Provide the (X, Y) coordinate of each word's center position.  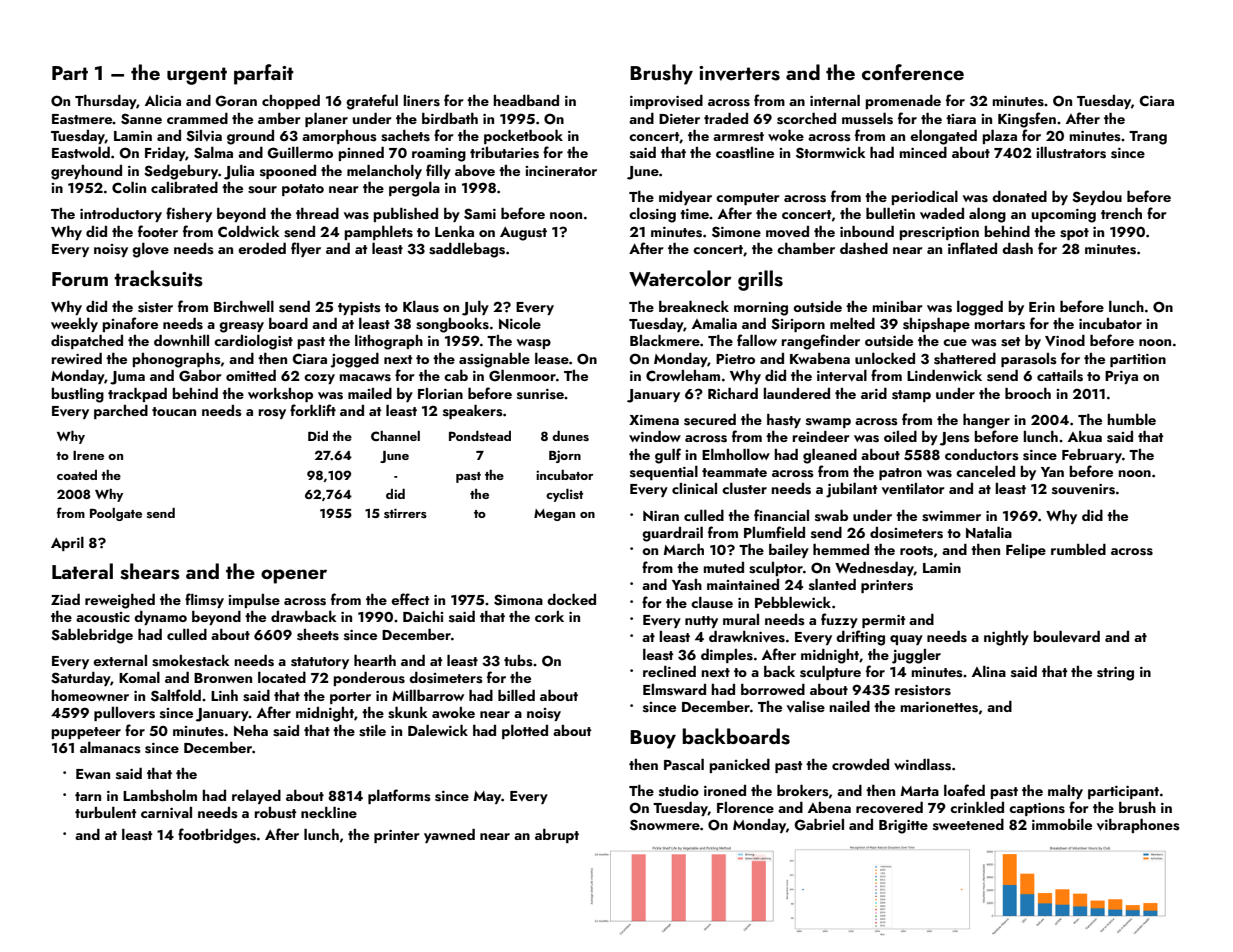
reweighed (120, 601)
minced (923, 152)
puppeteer (86, 733)
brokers (803, 791)
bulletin (890, 213)
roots (916, 551)
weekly (74, 325)
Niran (661, 516)
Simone (736, 232)
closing (652, 215)
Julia (239, 172)
